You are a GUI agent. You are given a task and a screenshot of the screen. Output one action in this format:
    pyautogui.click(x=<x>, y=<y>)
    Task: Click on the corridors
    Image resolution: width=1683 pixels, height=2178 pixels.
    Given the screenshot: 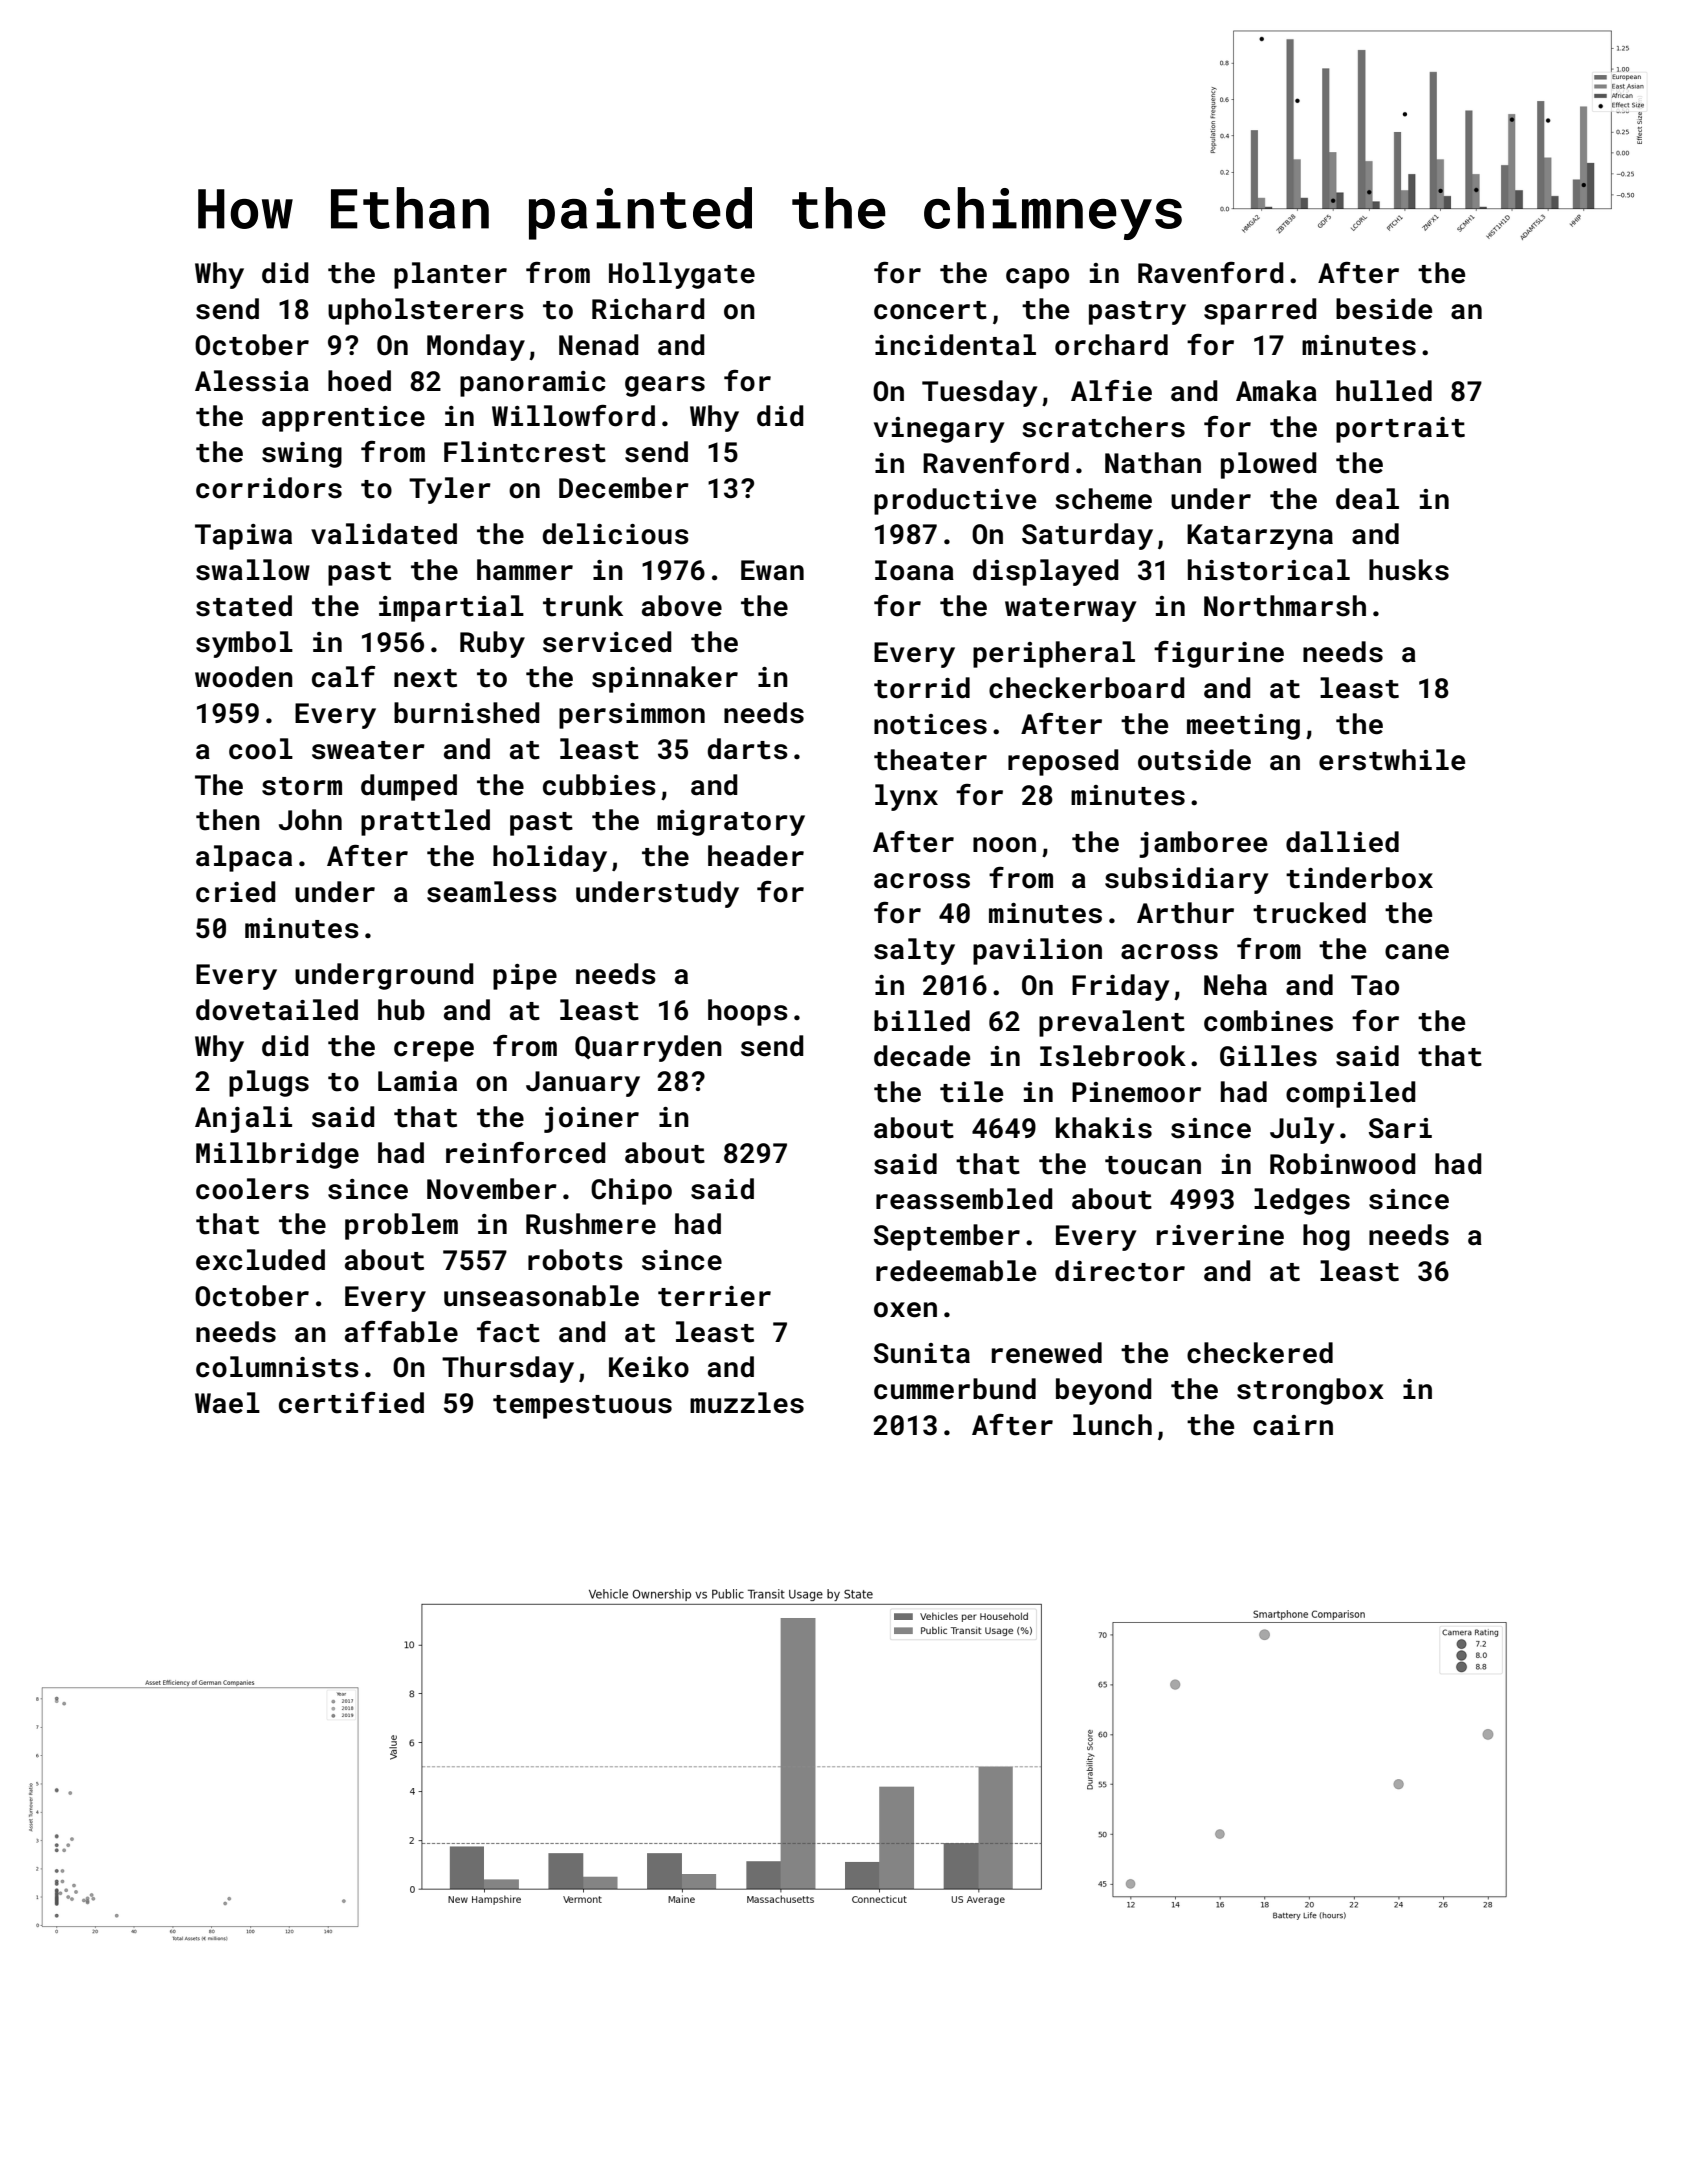 What is the action you would take?
    pyautogui.click(x=269, y=488)
